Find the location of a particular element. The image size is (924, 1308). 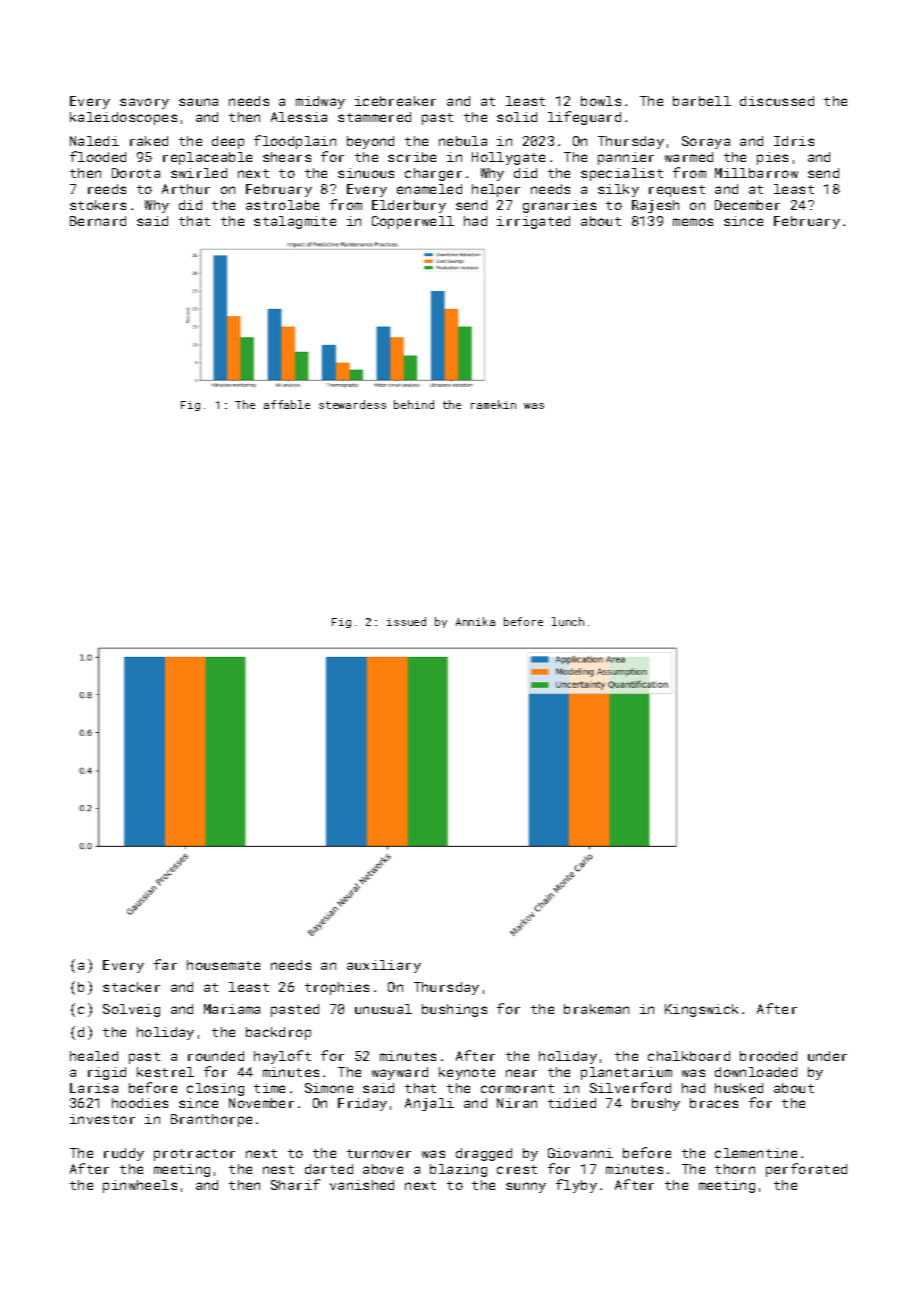

Bernard is located at coordinates (98, 221).
